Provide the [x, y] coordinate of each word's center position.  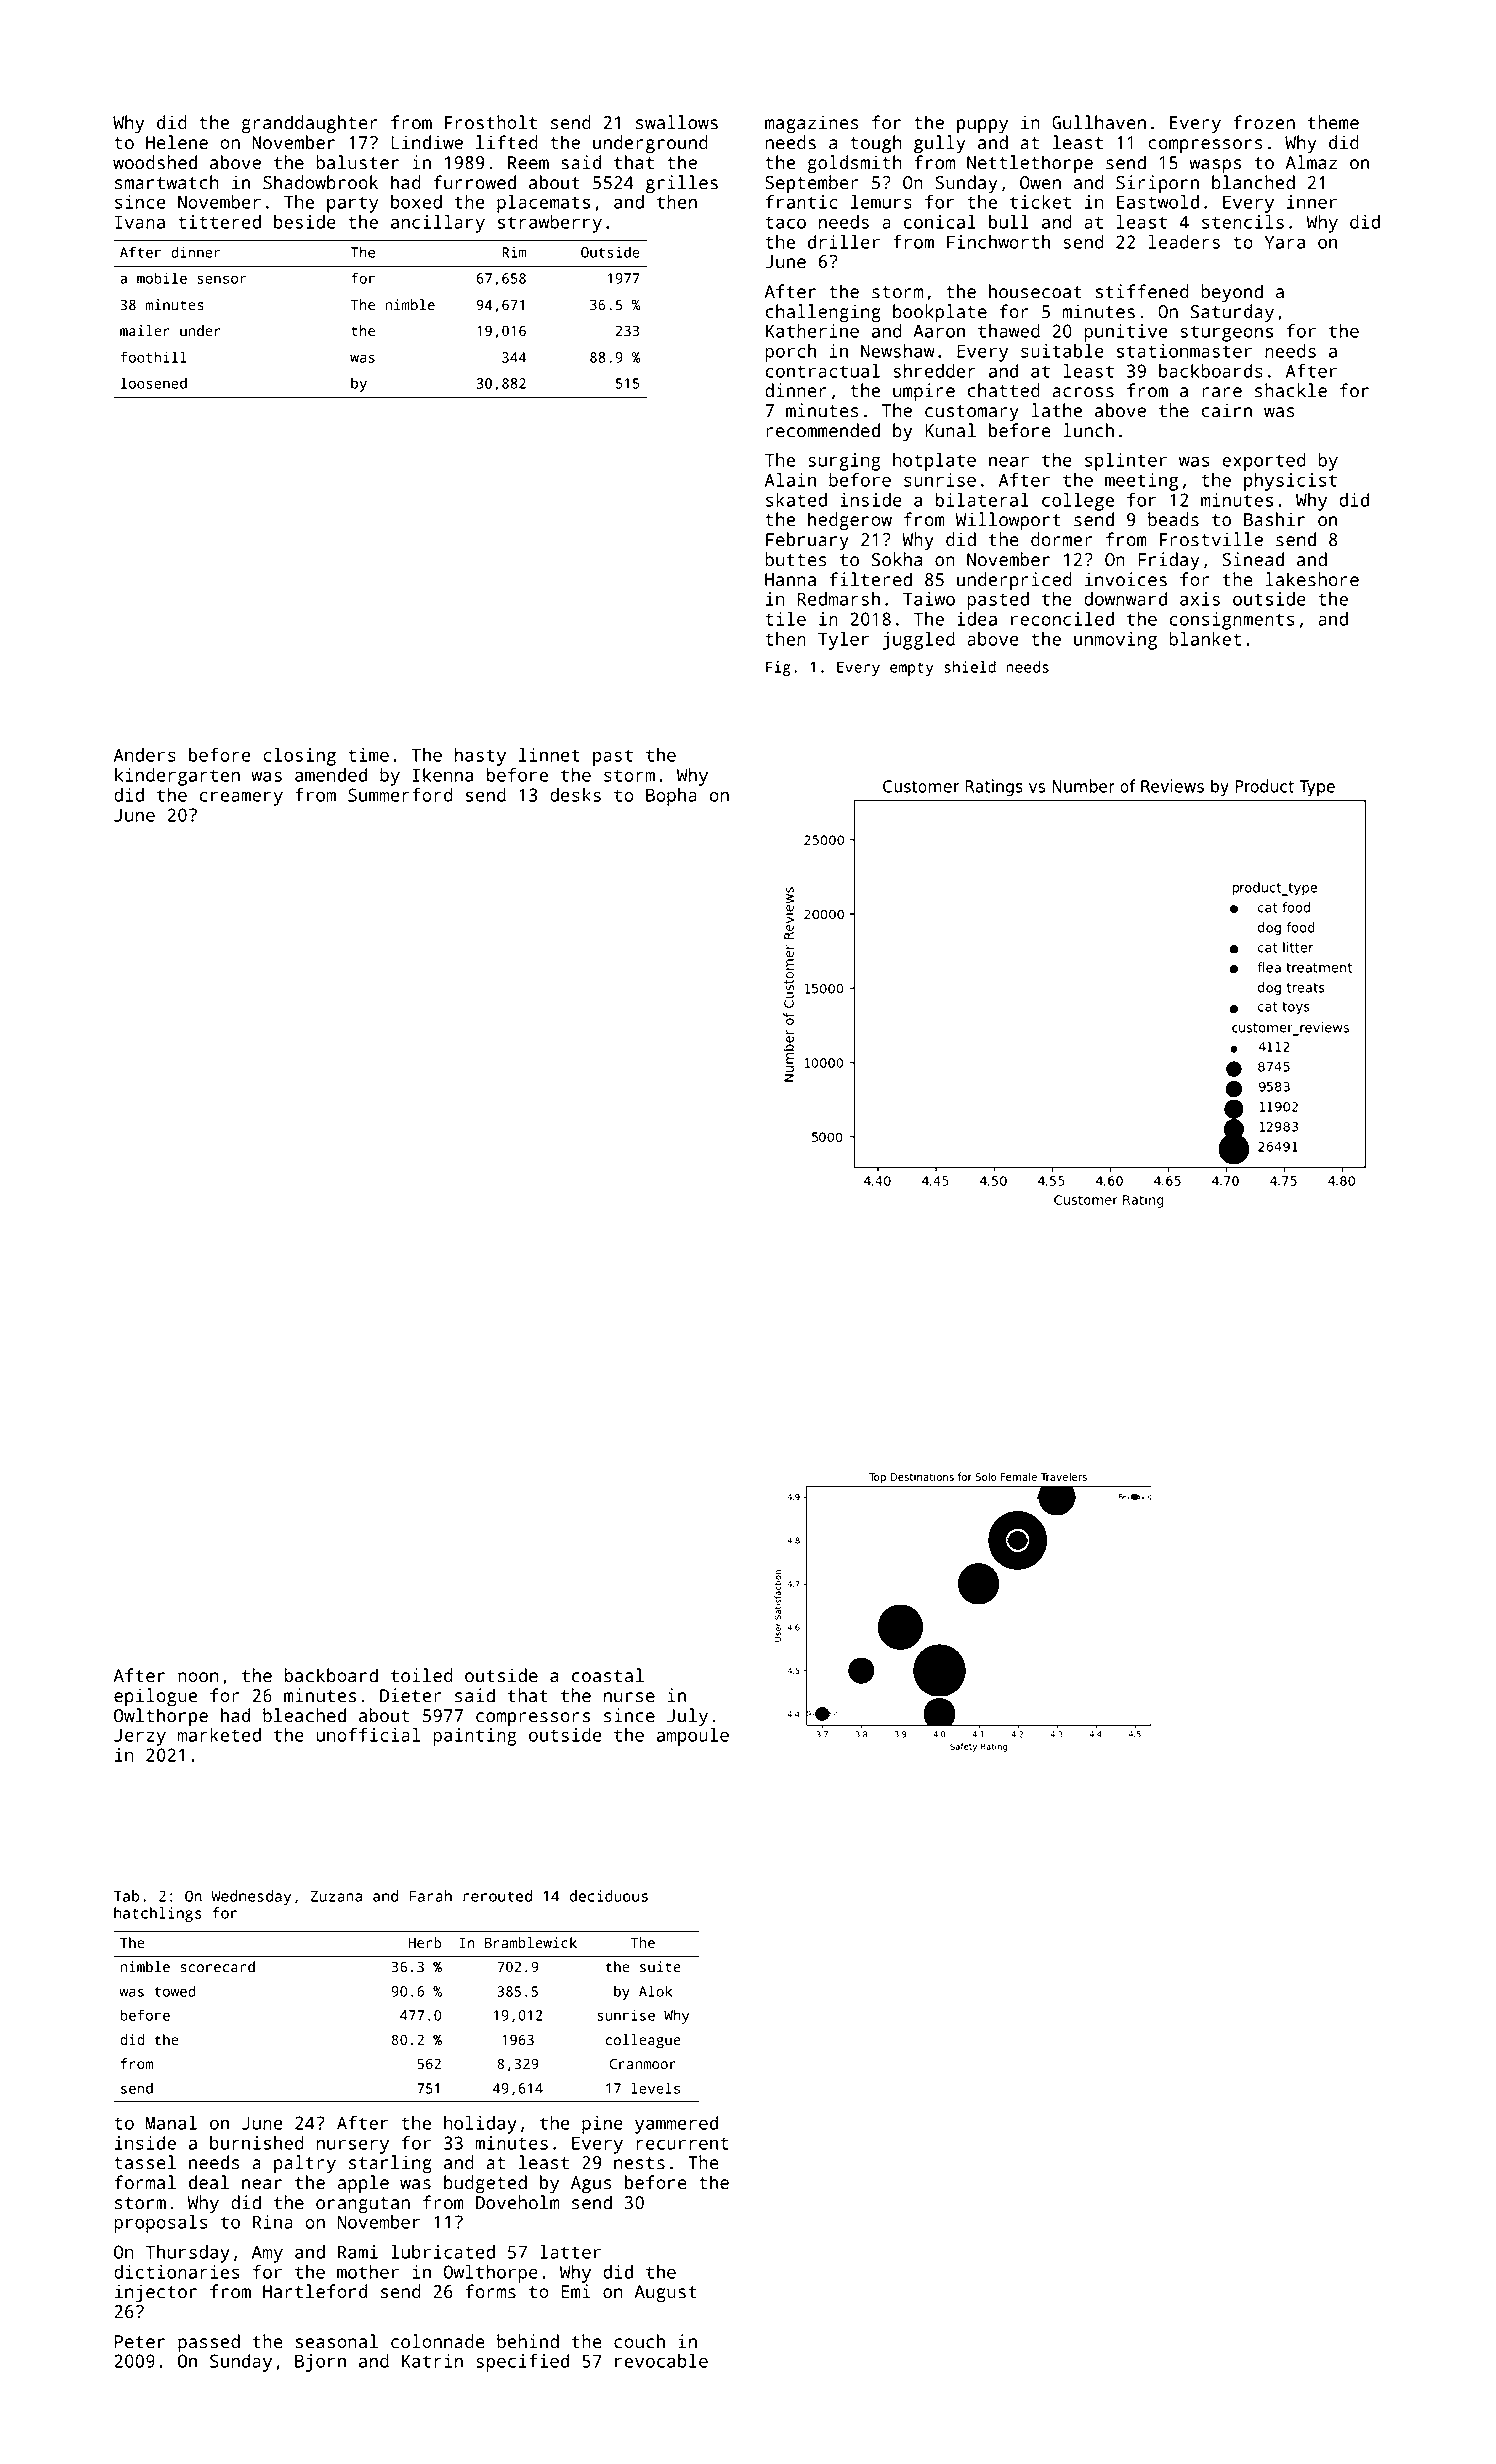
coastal [608, 1675]
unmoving [1115, 641]
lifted [507, 142]
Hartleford [315, 2291]
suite [660, 1967]
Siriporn [1157, 184]
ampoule [693, 1737]
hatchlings [157, 1914]
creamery [241, 799]
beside [305, 222]
